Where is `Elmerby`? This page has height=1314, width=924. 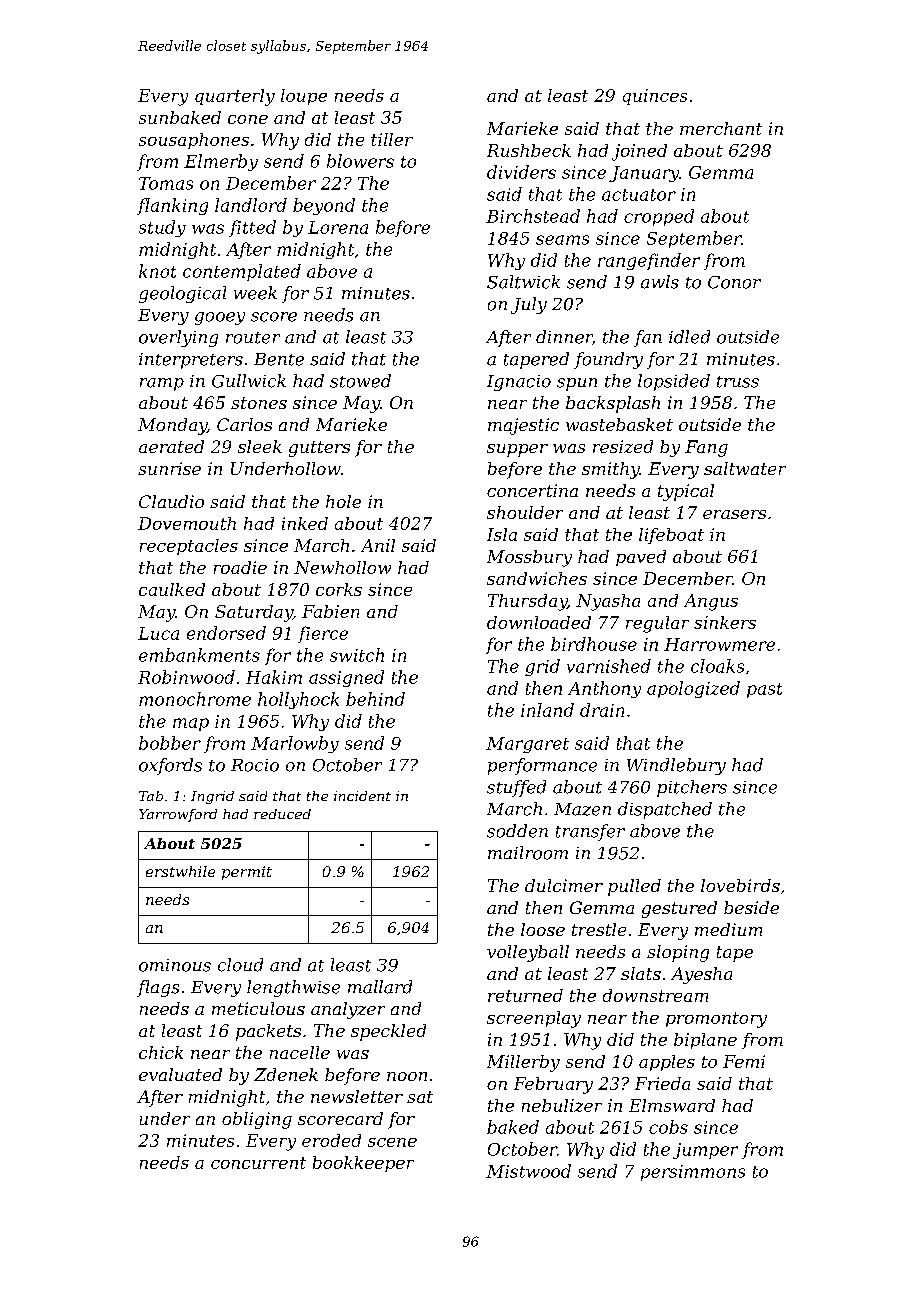
Elmerby is located at coordinates (221, 162).
